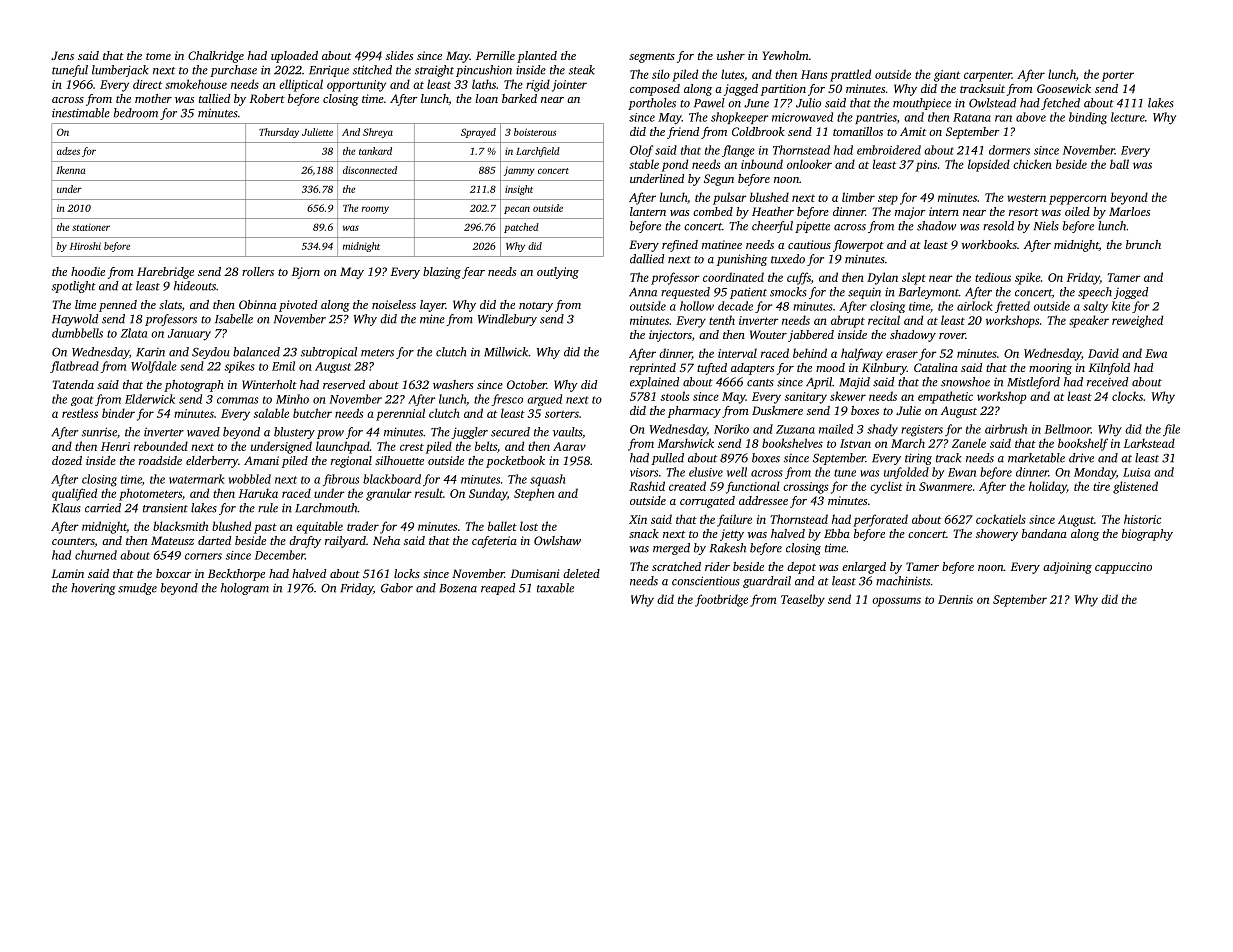 The height and width of the screenshot is (952, 1233). What do you see at coordinates (1009, 150) in the screenshot?
I see `dormers` at bounding box center [1009, 150].
